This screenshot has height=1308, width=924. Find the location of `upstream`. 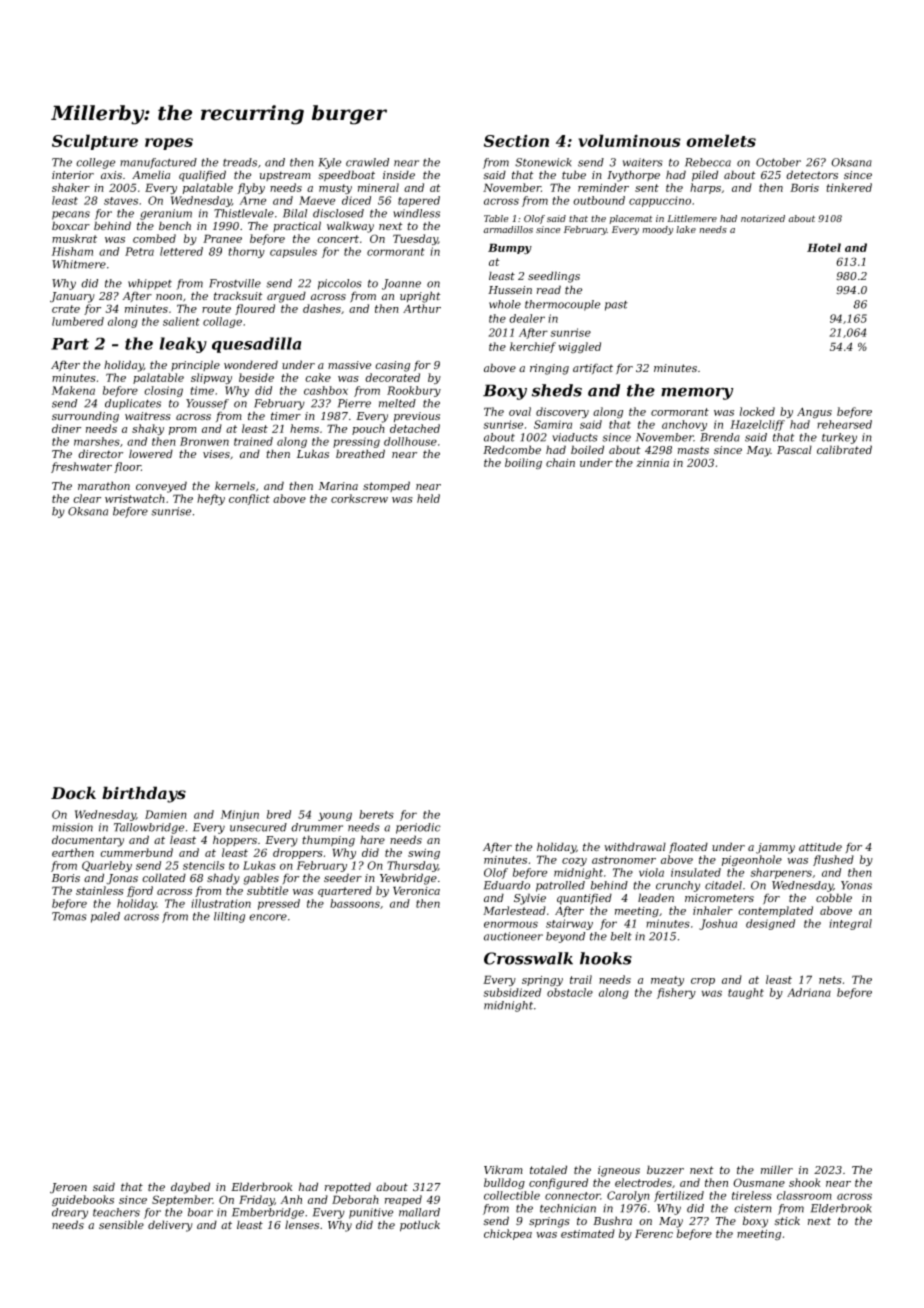

upstream is located at coordinates (285, 176).
